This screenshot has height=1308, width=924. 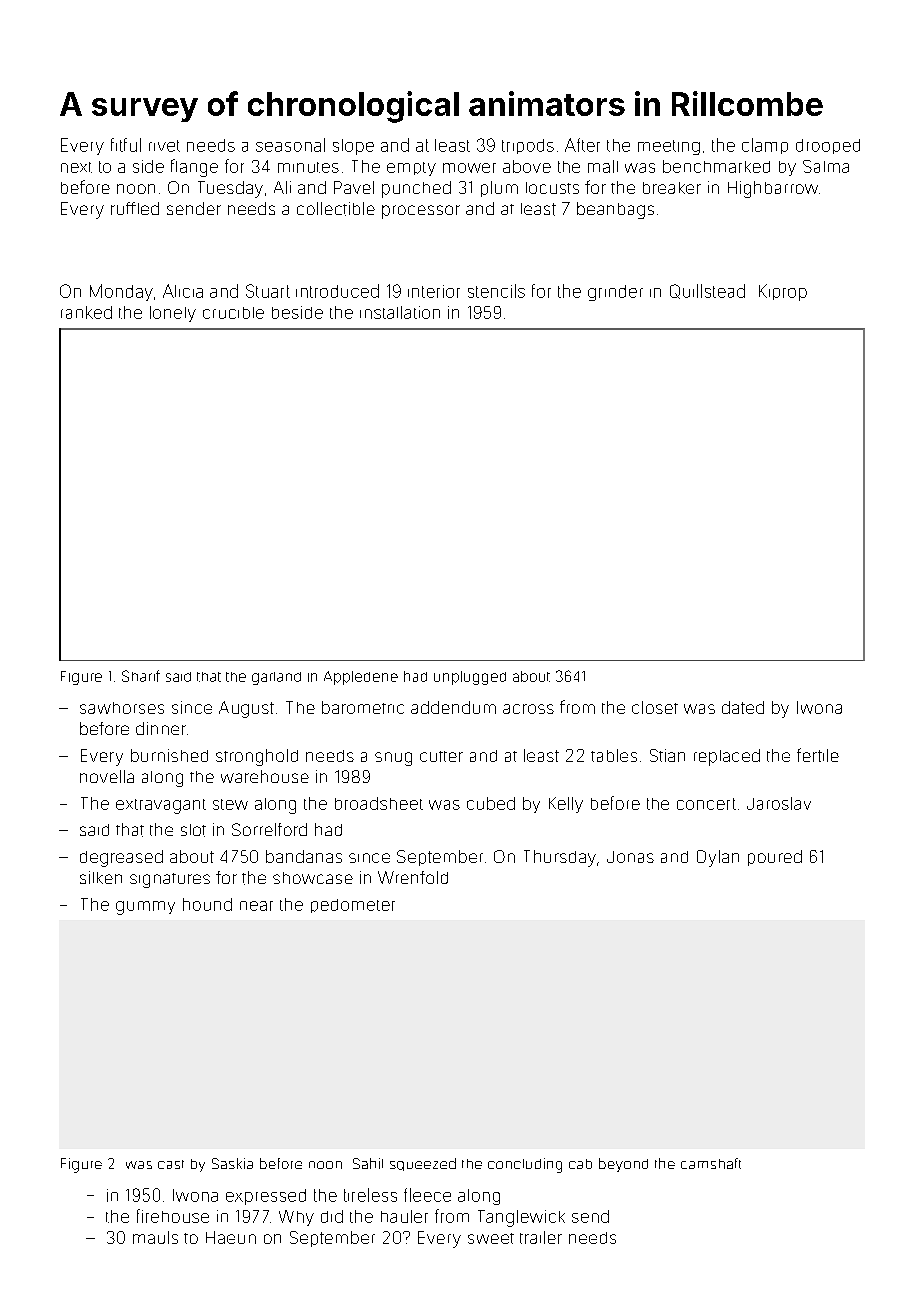 I want to click on unplugged, so click(x=470, y=678).
